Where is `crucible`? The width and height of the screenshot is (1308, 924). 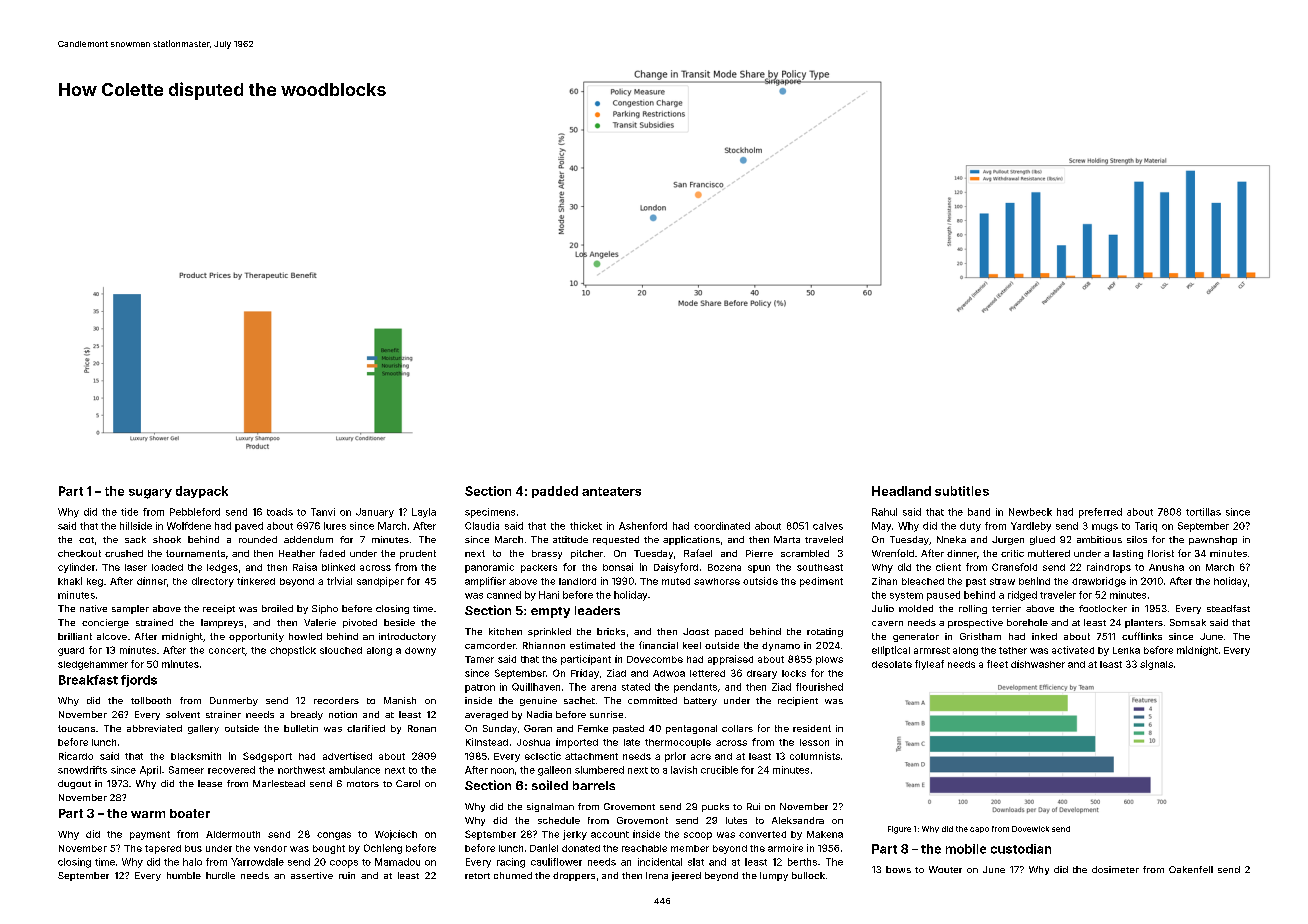 crucible is located at coordinates (719, 770).
